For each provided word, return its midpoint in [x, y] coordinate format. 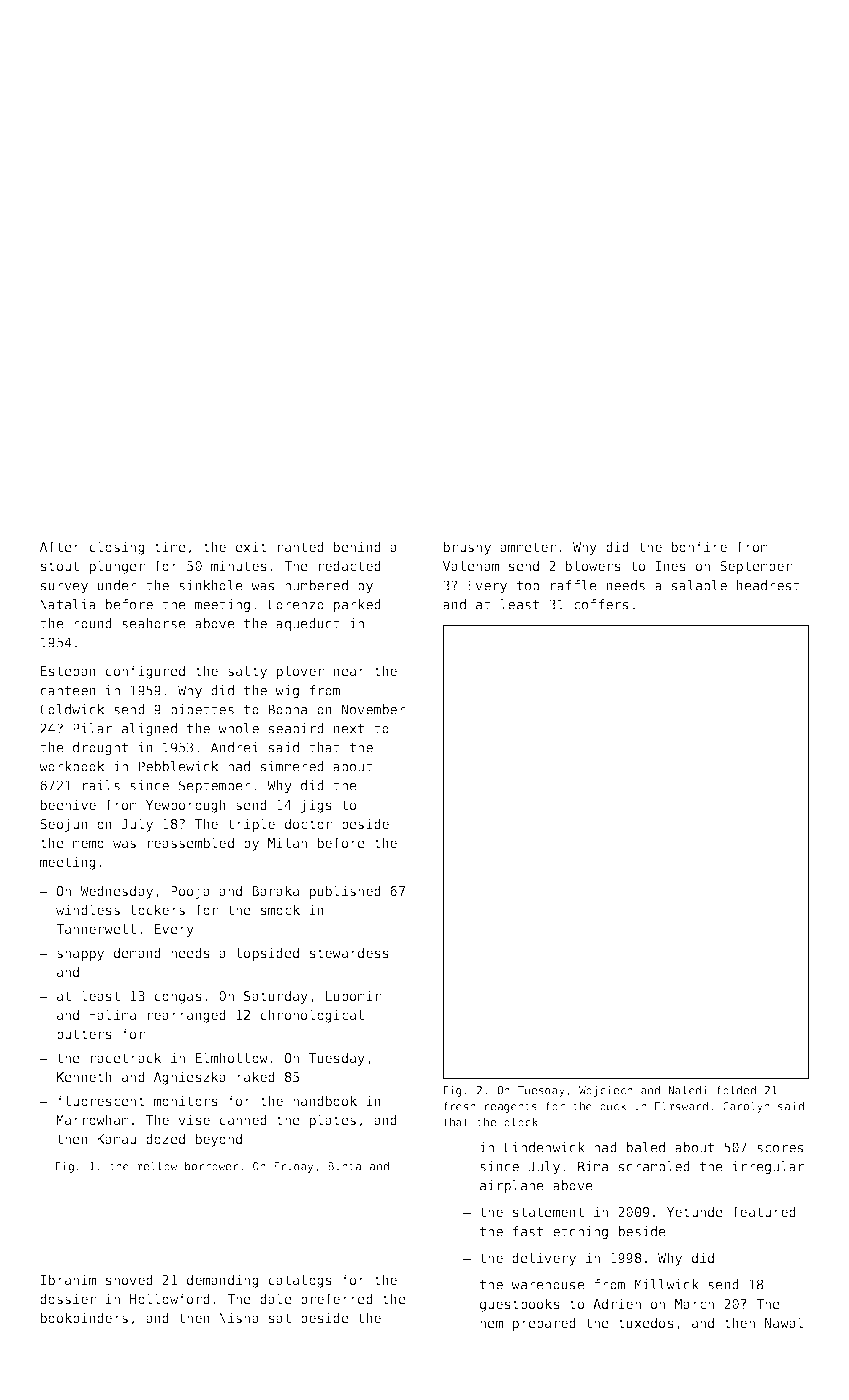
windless [88, 909]
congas [178, 998]
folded [736, 1090]
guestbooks [520, 1305]
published [345, 892]
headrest [768, 585]
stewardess [349, 952]
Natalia [68, 604]
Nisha [239, 1317]
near [349, 672]
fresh [459, 1106]
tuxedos [646, 1322]
